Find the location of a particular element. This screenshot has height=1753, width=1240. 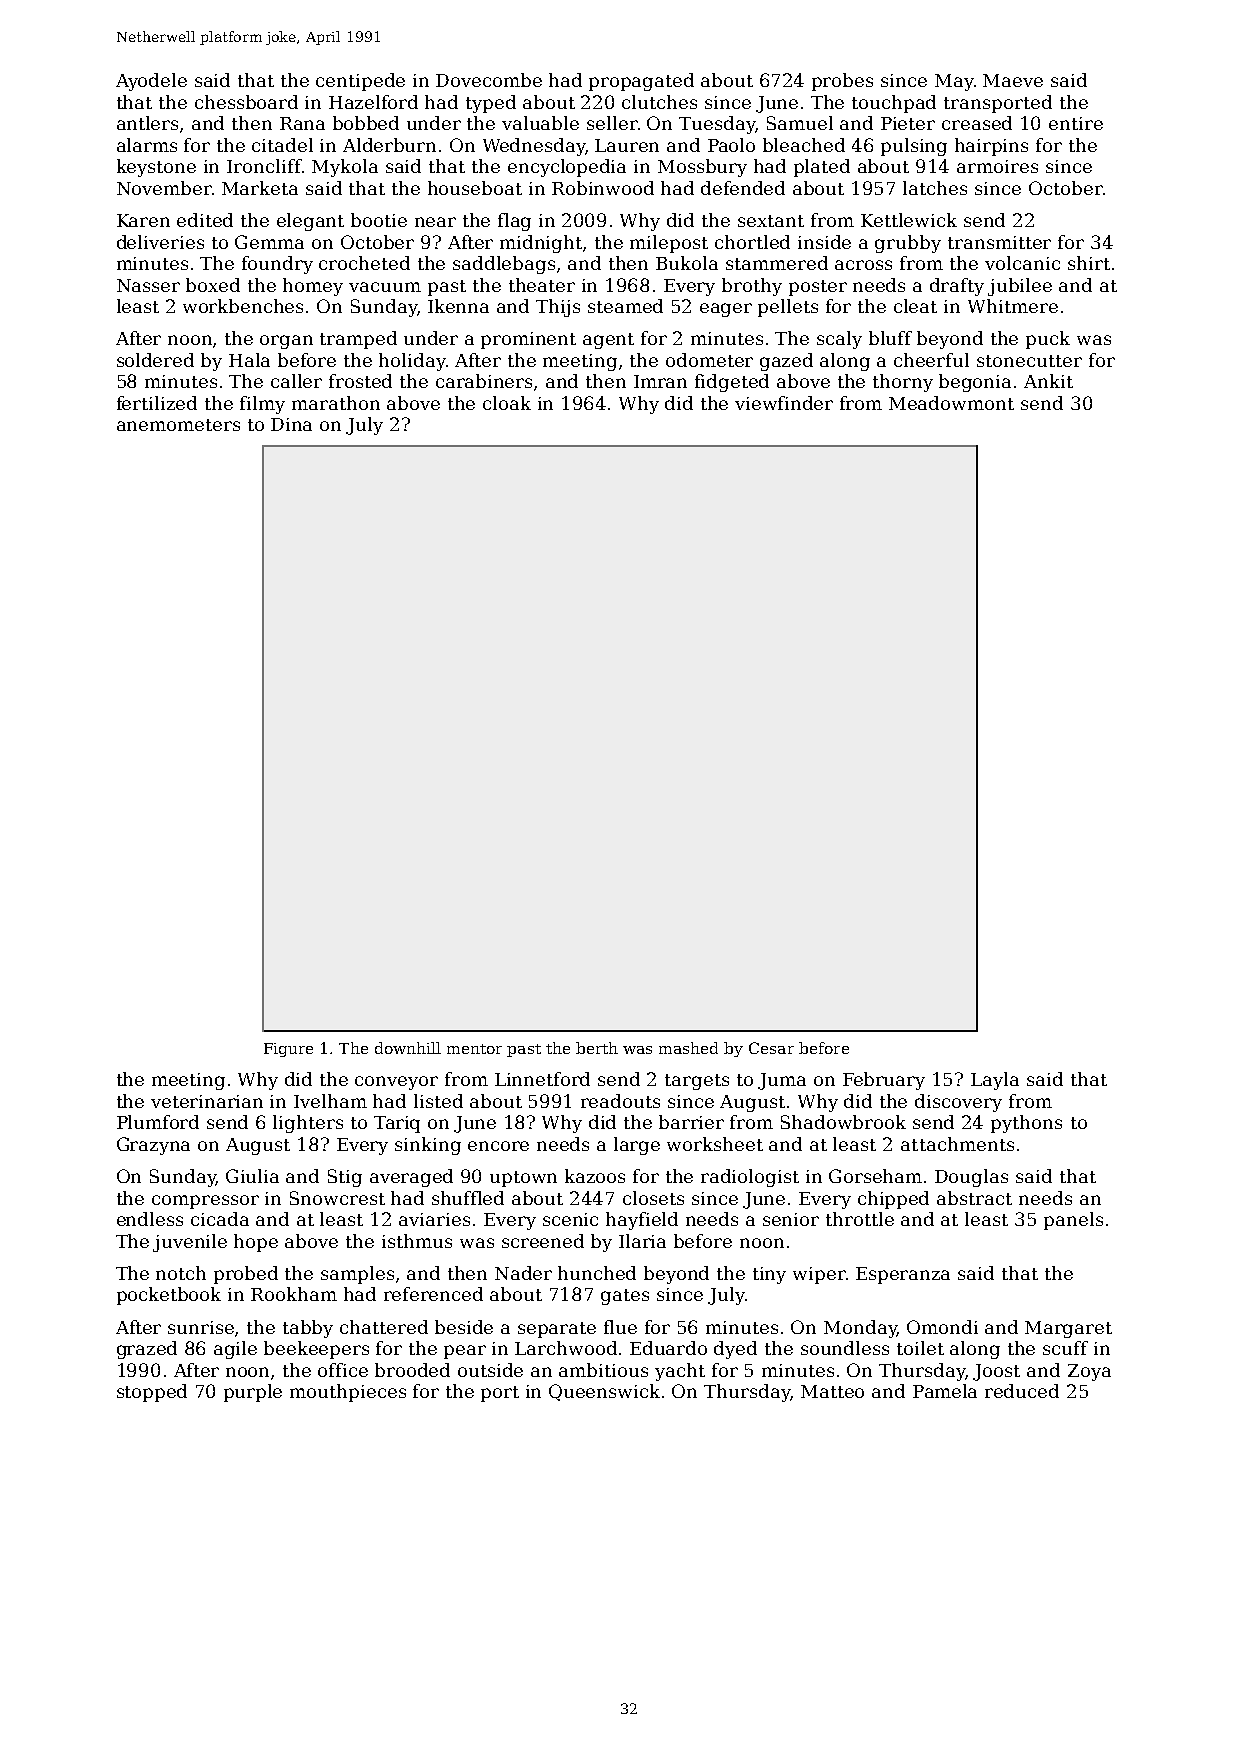

berth is located at coordinates (597, 1048).
